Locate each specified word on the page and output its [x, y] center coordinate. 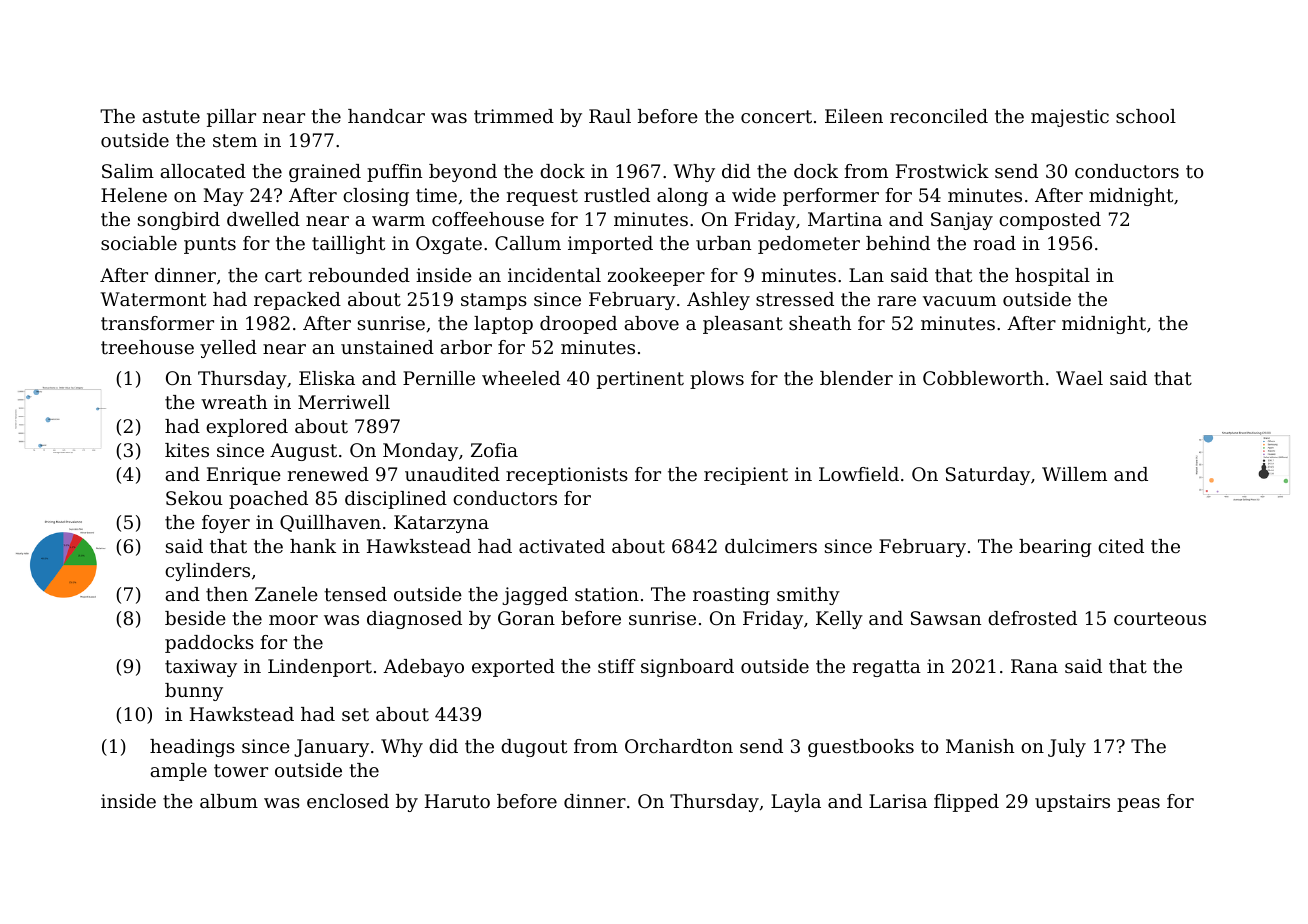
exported [513, 668]
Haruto [457, 801]
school [1146, 116]
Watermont [153, 299]
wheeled [521, 378]
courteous [1160, 618]
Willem [1074, 474]
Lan [866, 275]
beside [195, 618]
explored [247, 428]
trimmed [514, 116]
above [652, 323]
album [229, 801]
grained [325, 173]
